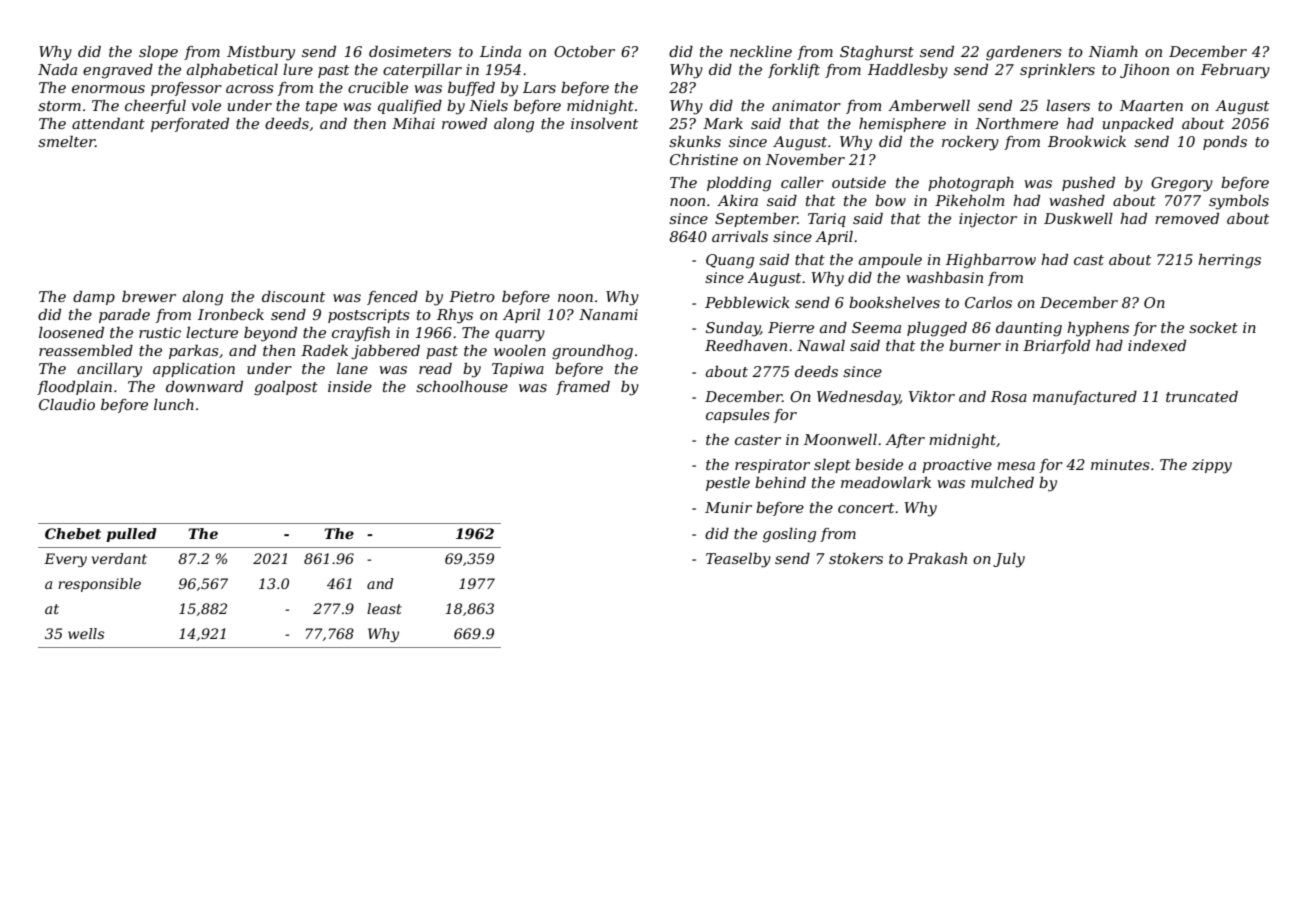 This page has height=924, width=1308. Describe the element at coordinates (270, 334) in the page. I see `beyond` at that location.
